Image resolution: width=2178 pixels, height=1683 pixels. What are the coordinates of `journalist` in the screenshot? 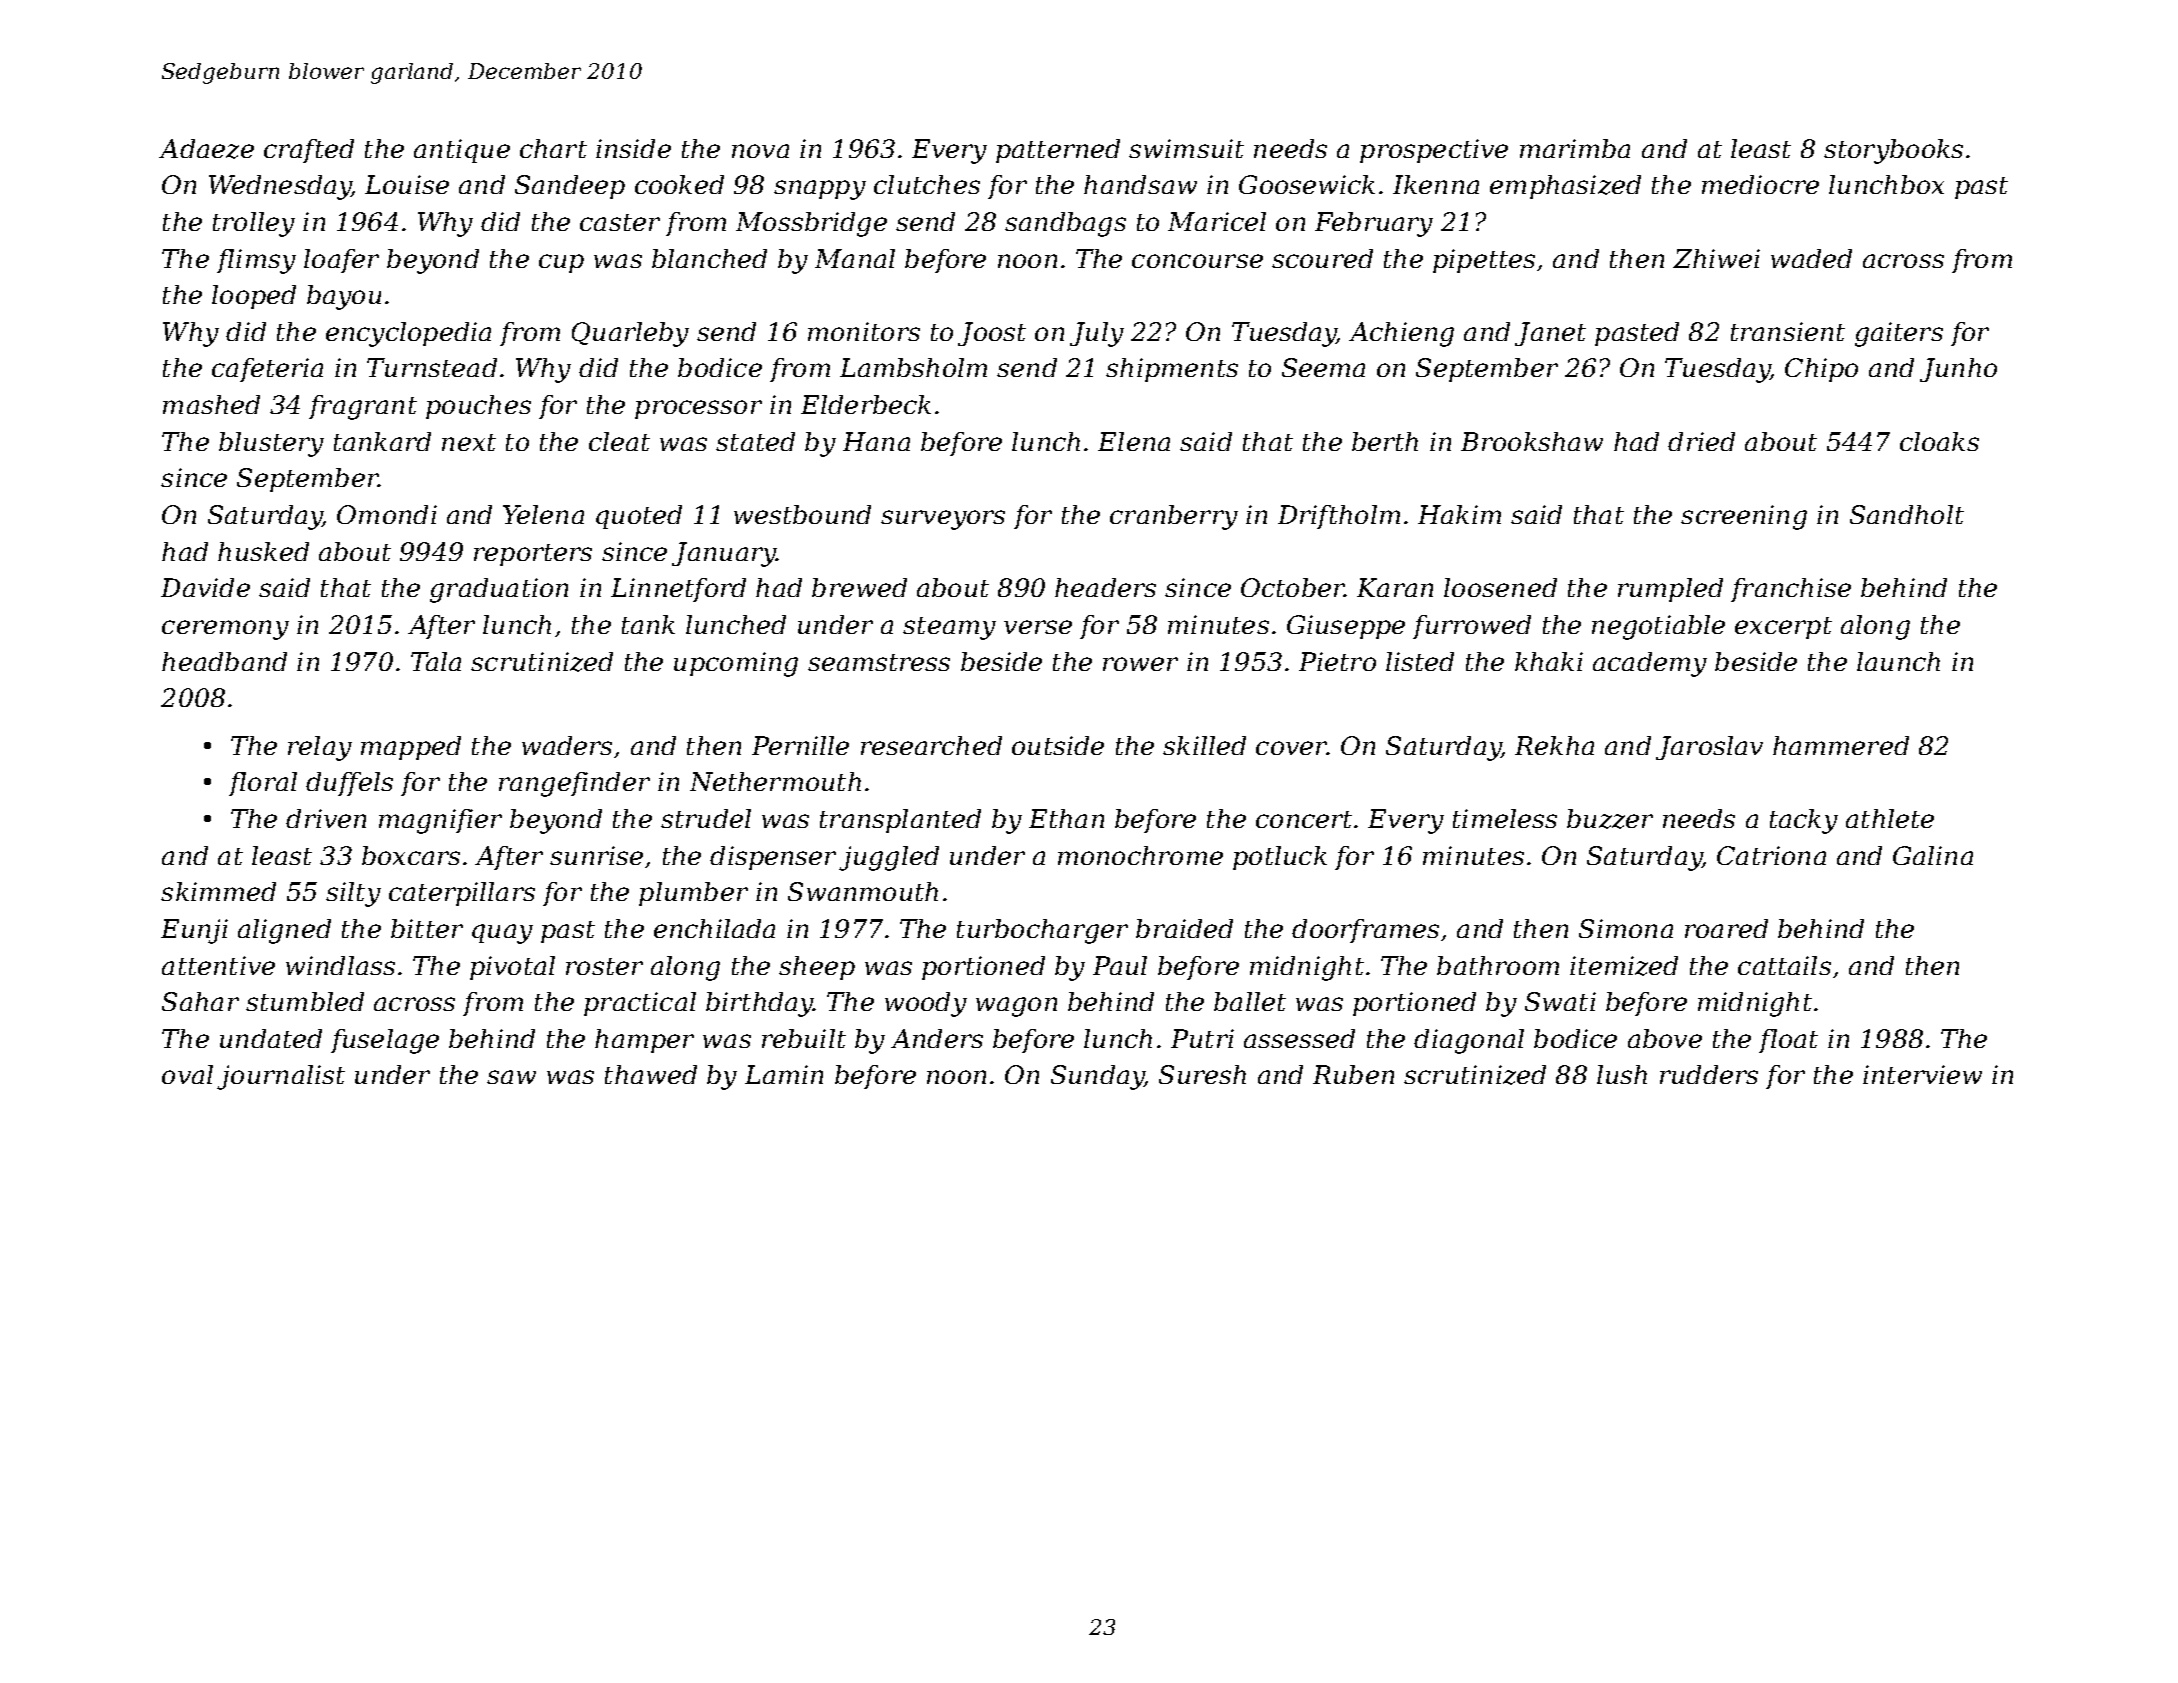 It's located at (281, 1077).
